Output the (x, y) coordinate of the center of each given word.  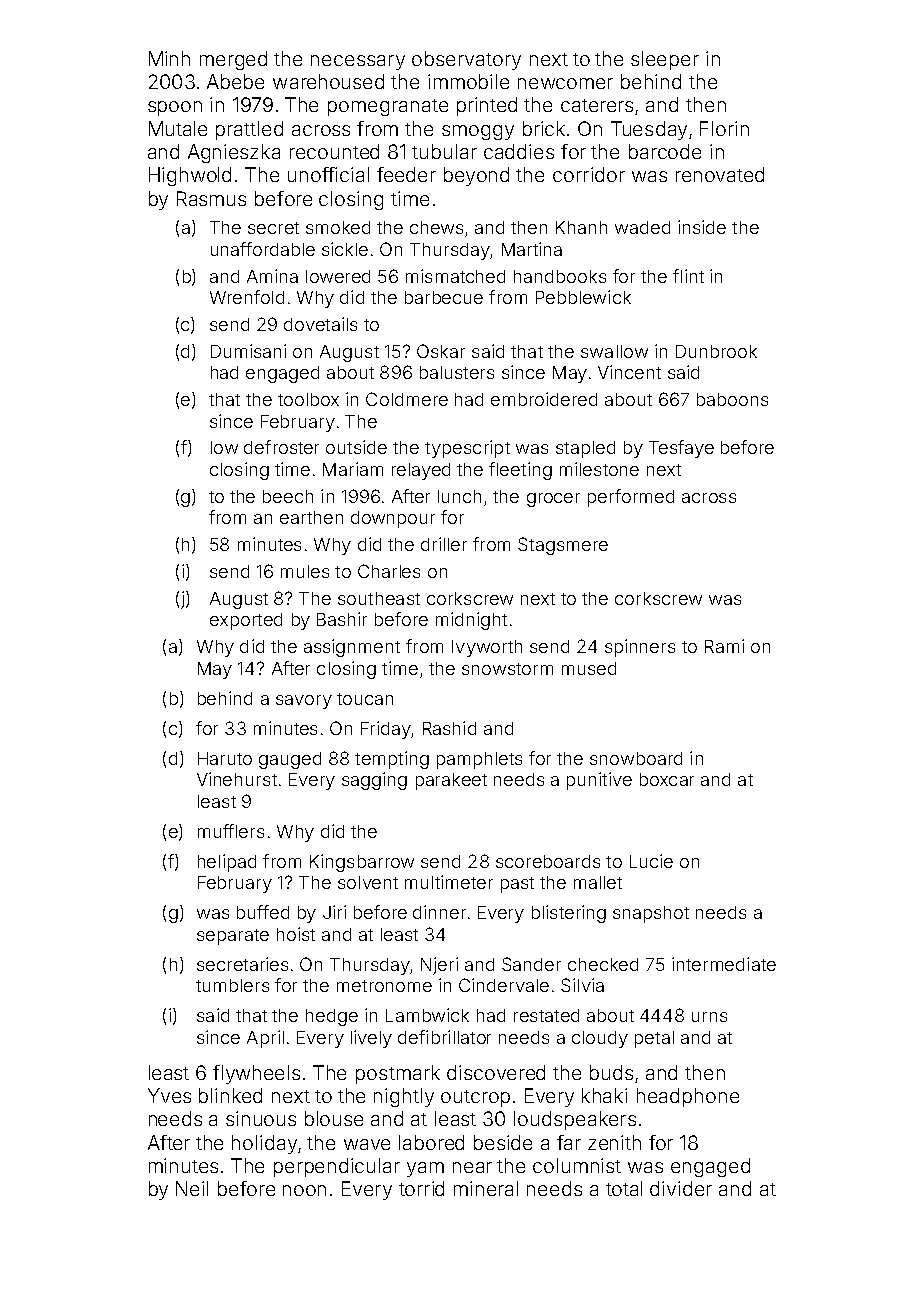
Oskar (441, 351)
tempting (392, 760)
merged (233, 60)
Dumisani (248, 351)
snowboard (636, 758)
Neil (192, 1188)
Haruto (225, 758)
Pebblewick (583, 297)
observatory (466, 60)
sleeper (665, 60)
